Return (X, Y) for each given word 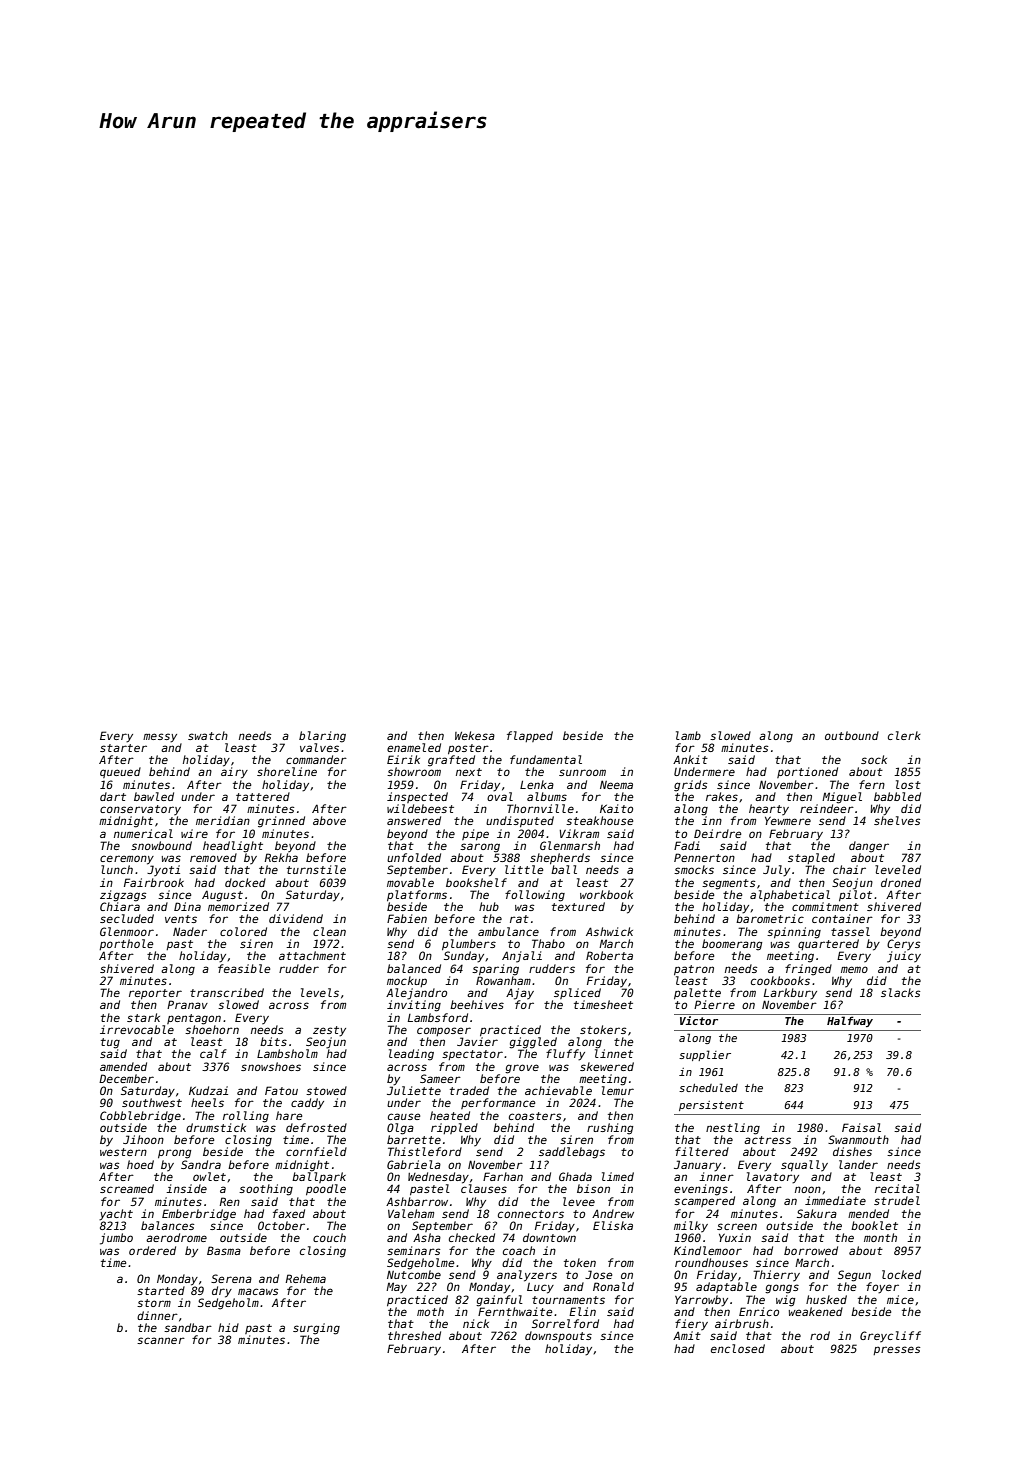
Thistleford (425, 1151)
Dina (187, 906)
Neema (616, 784)
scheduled (708, 1087)
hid (228, 1327)
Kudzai (208, 1090)
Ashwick (609, 931)
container (842, 918)
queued (120, 772)
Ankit (690, 759)
